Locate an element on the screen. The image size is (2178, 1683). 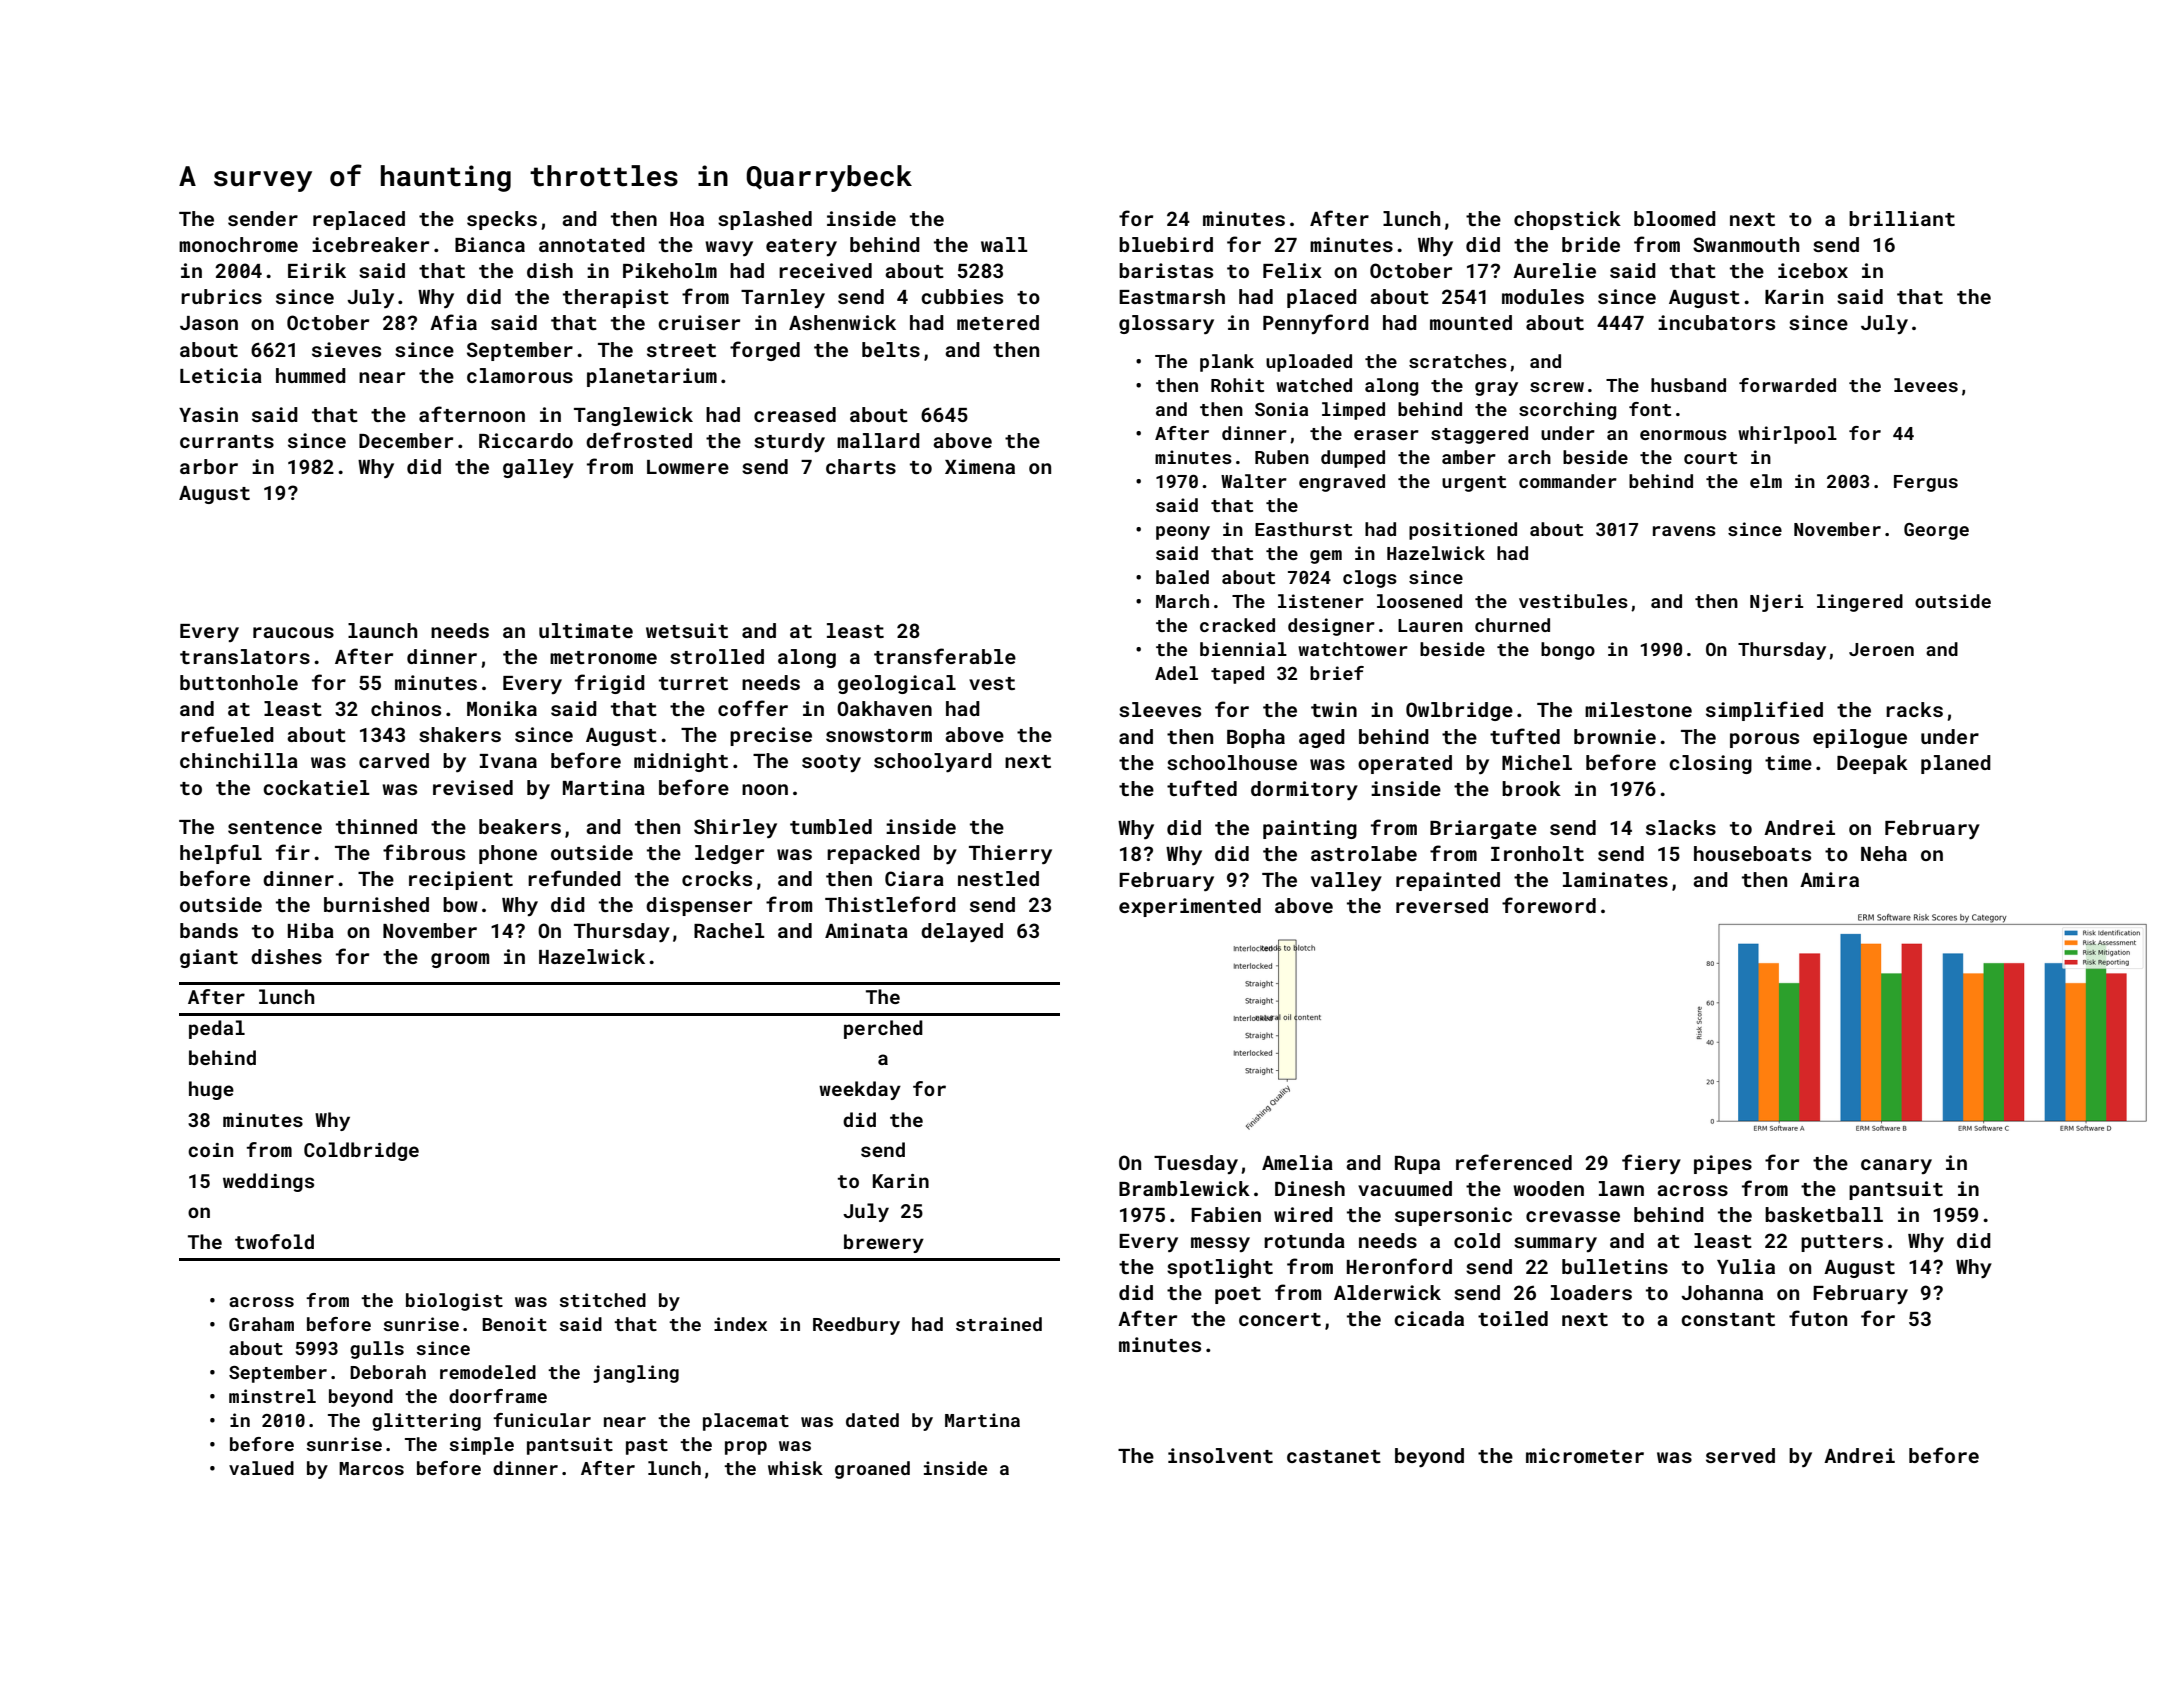
repacked is located at coordinates (873, 854).
